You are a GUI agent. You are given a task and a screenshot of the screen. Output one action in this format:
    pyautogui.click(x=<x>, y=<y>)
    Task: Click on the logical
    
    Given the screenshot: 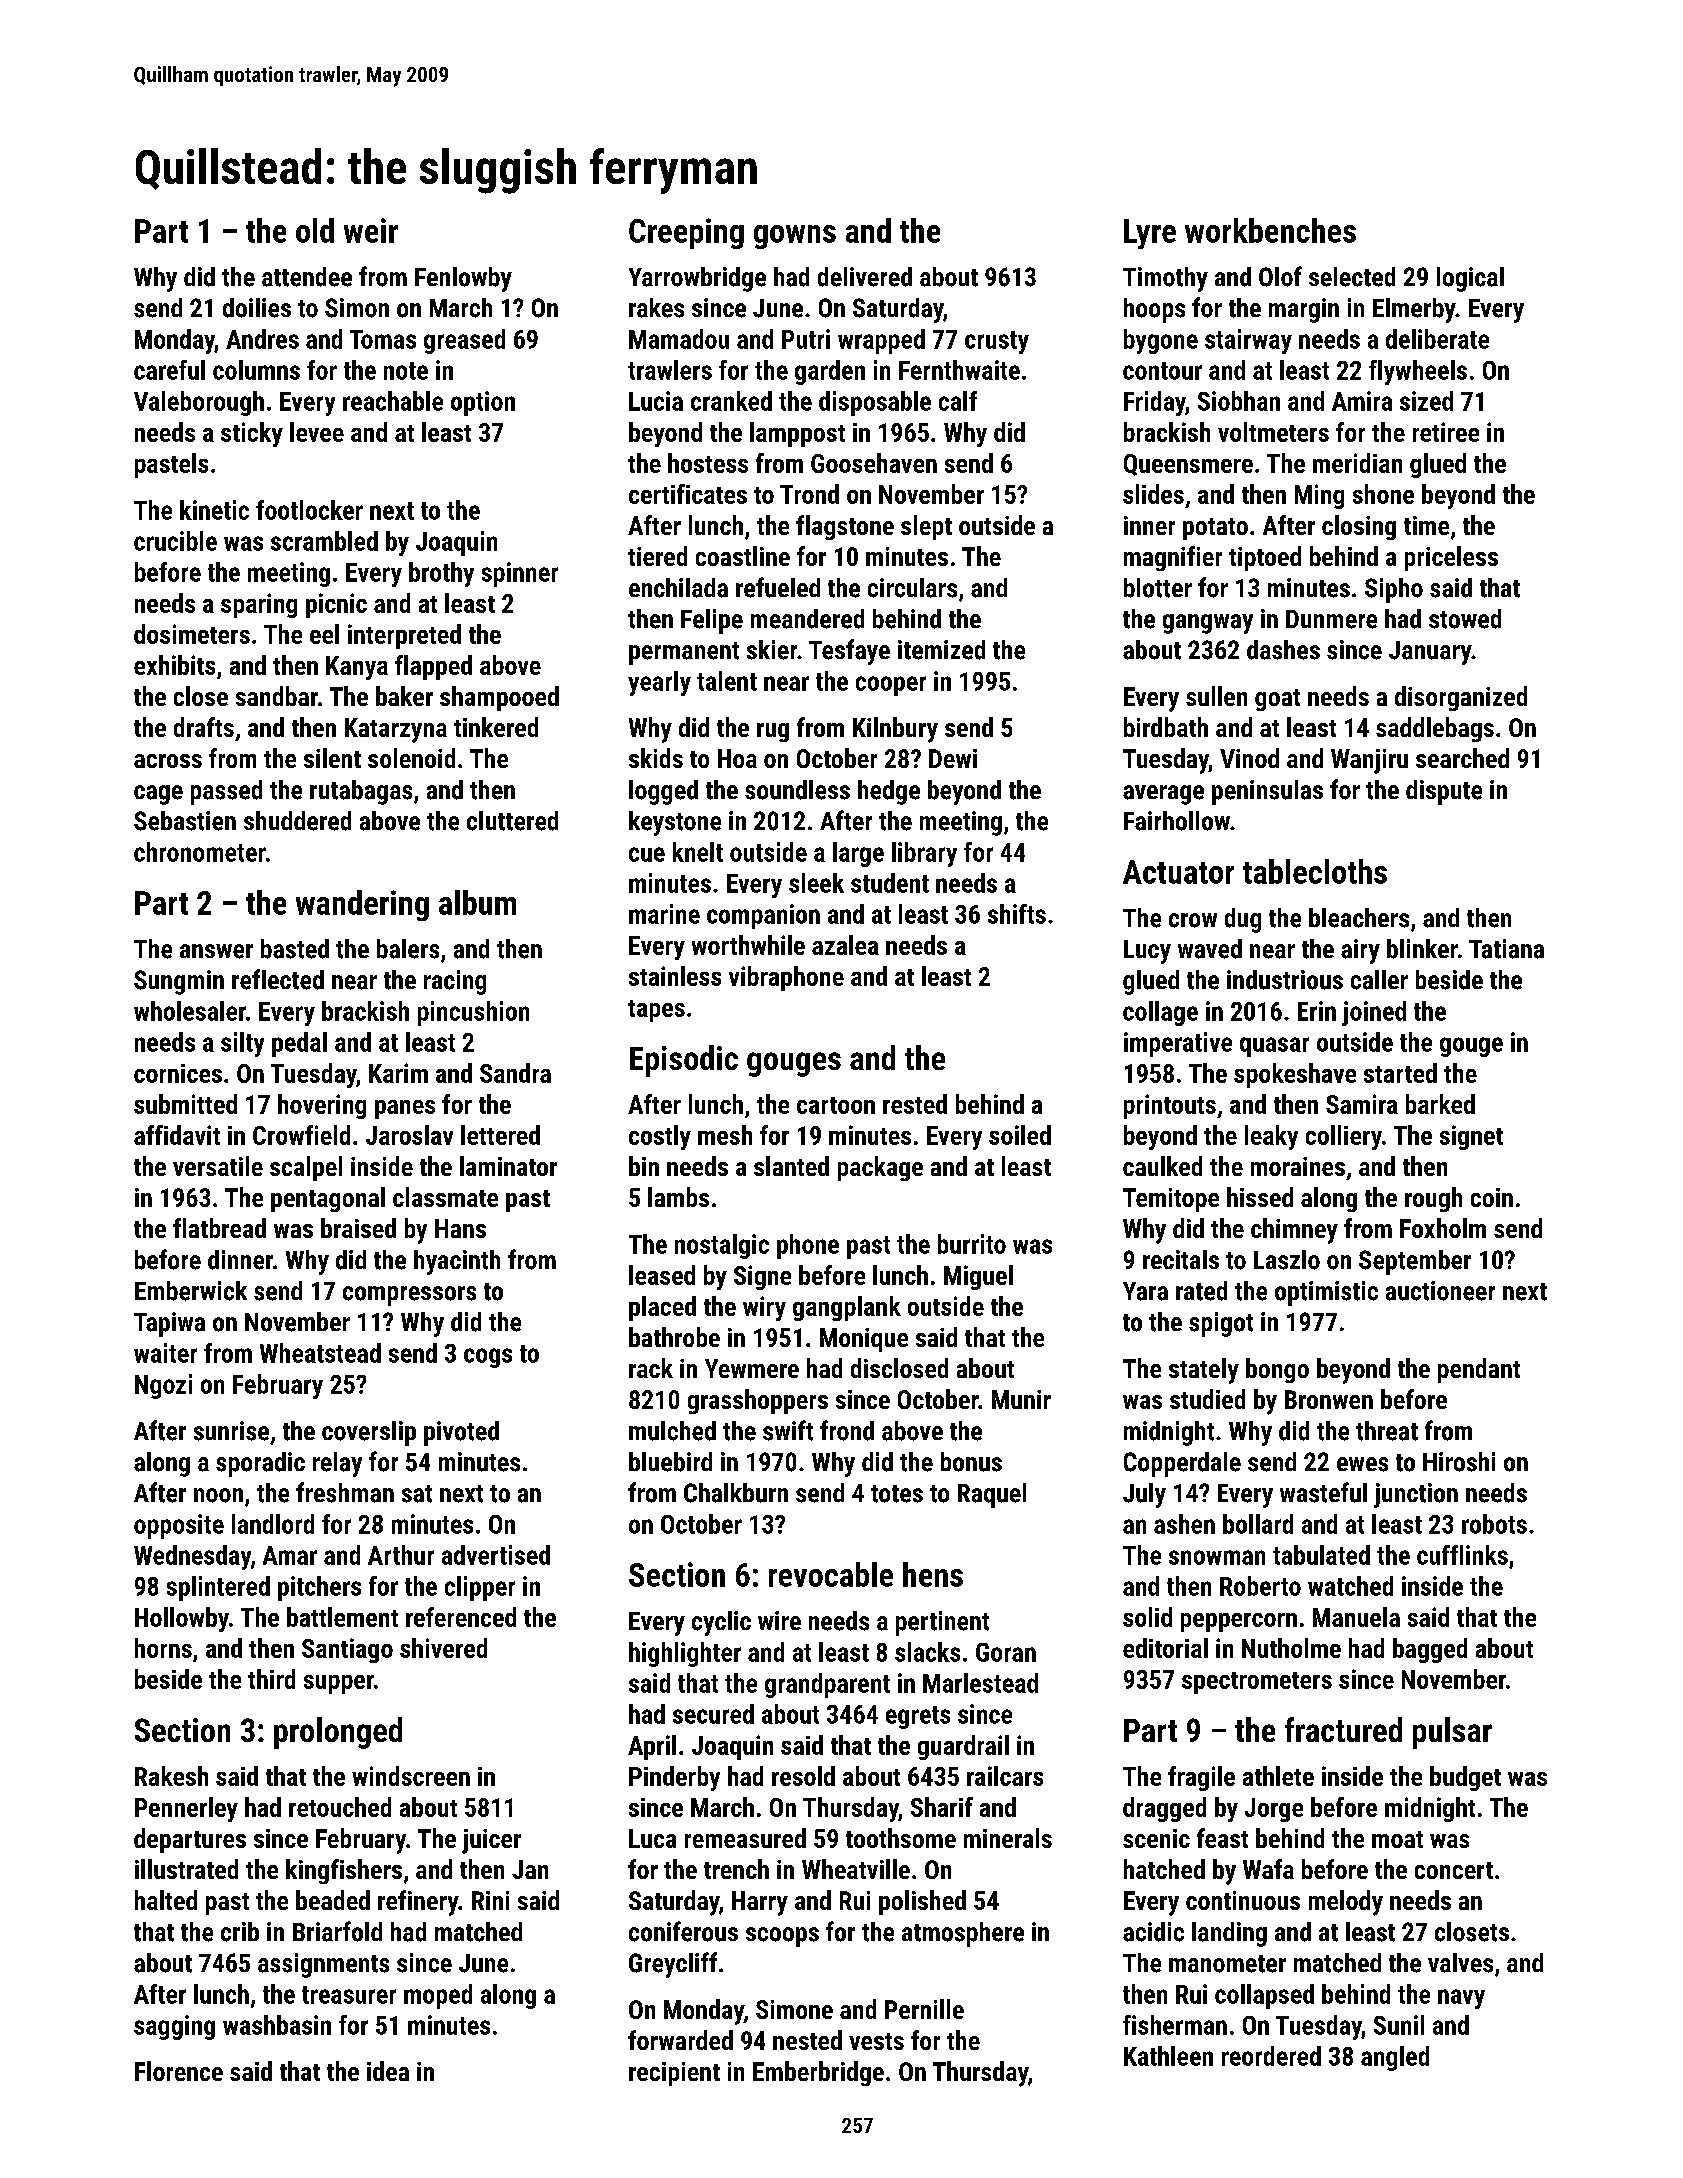 What is the action you would take?
    pyautogui.click(x=1470, y=279)
